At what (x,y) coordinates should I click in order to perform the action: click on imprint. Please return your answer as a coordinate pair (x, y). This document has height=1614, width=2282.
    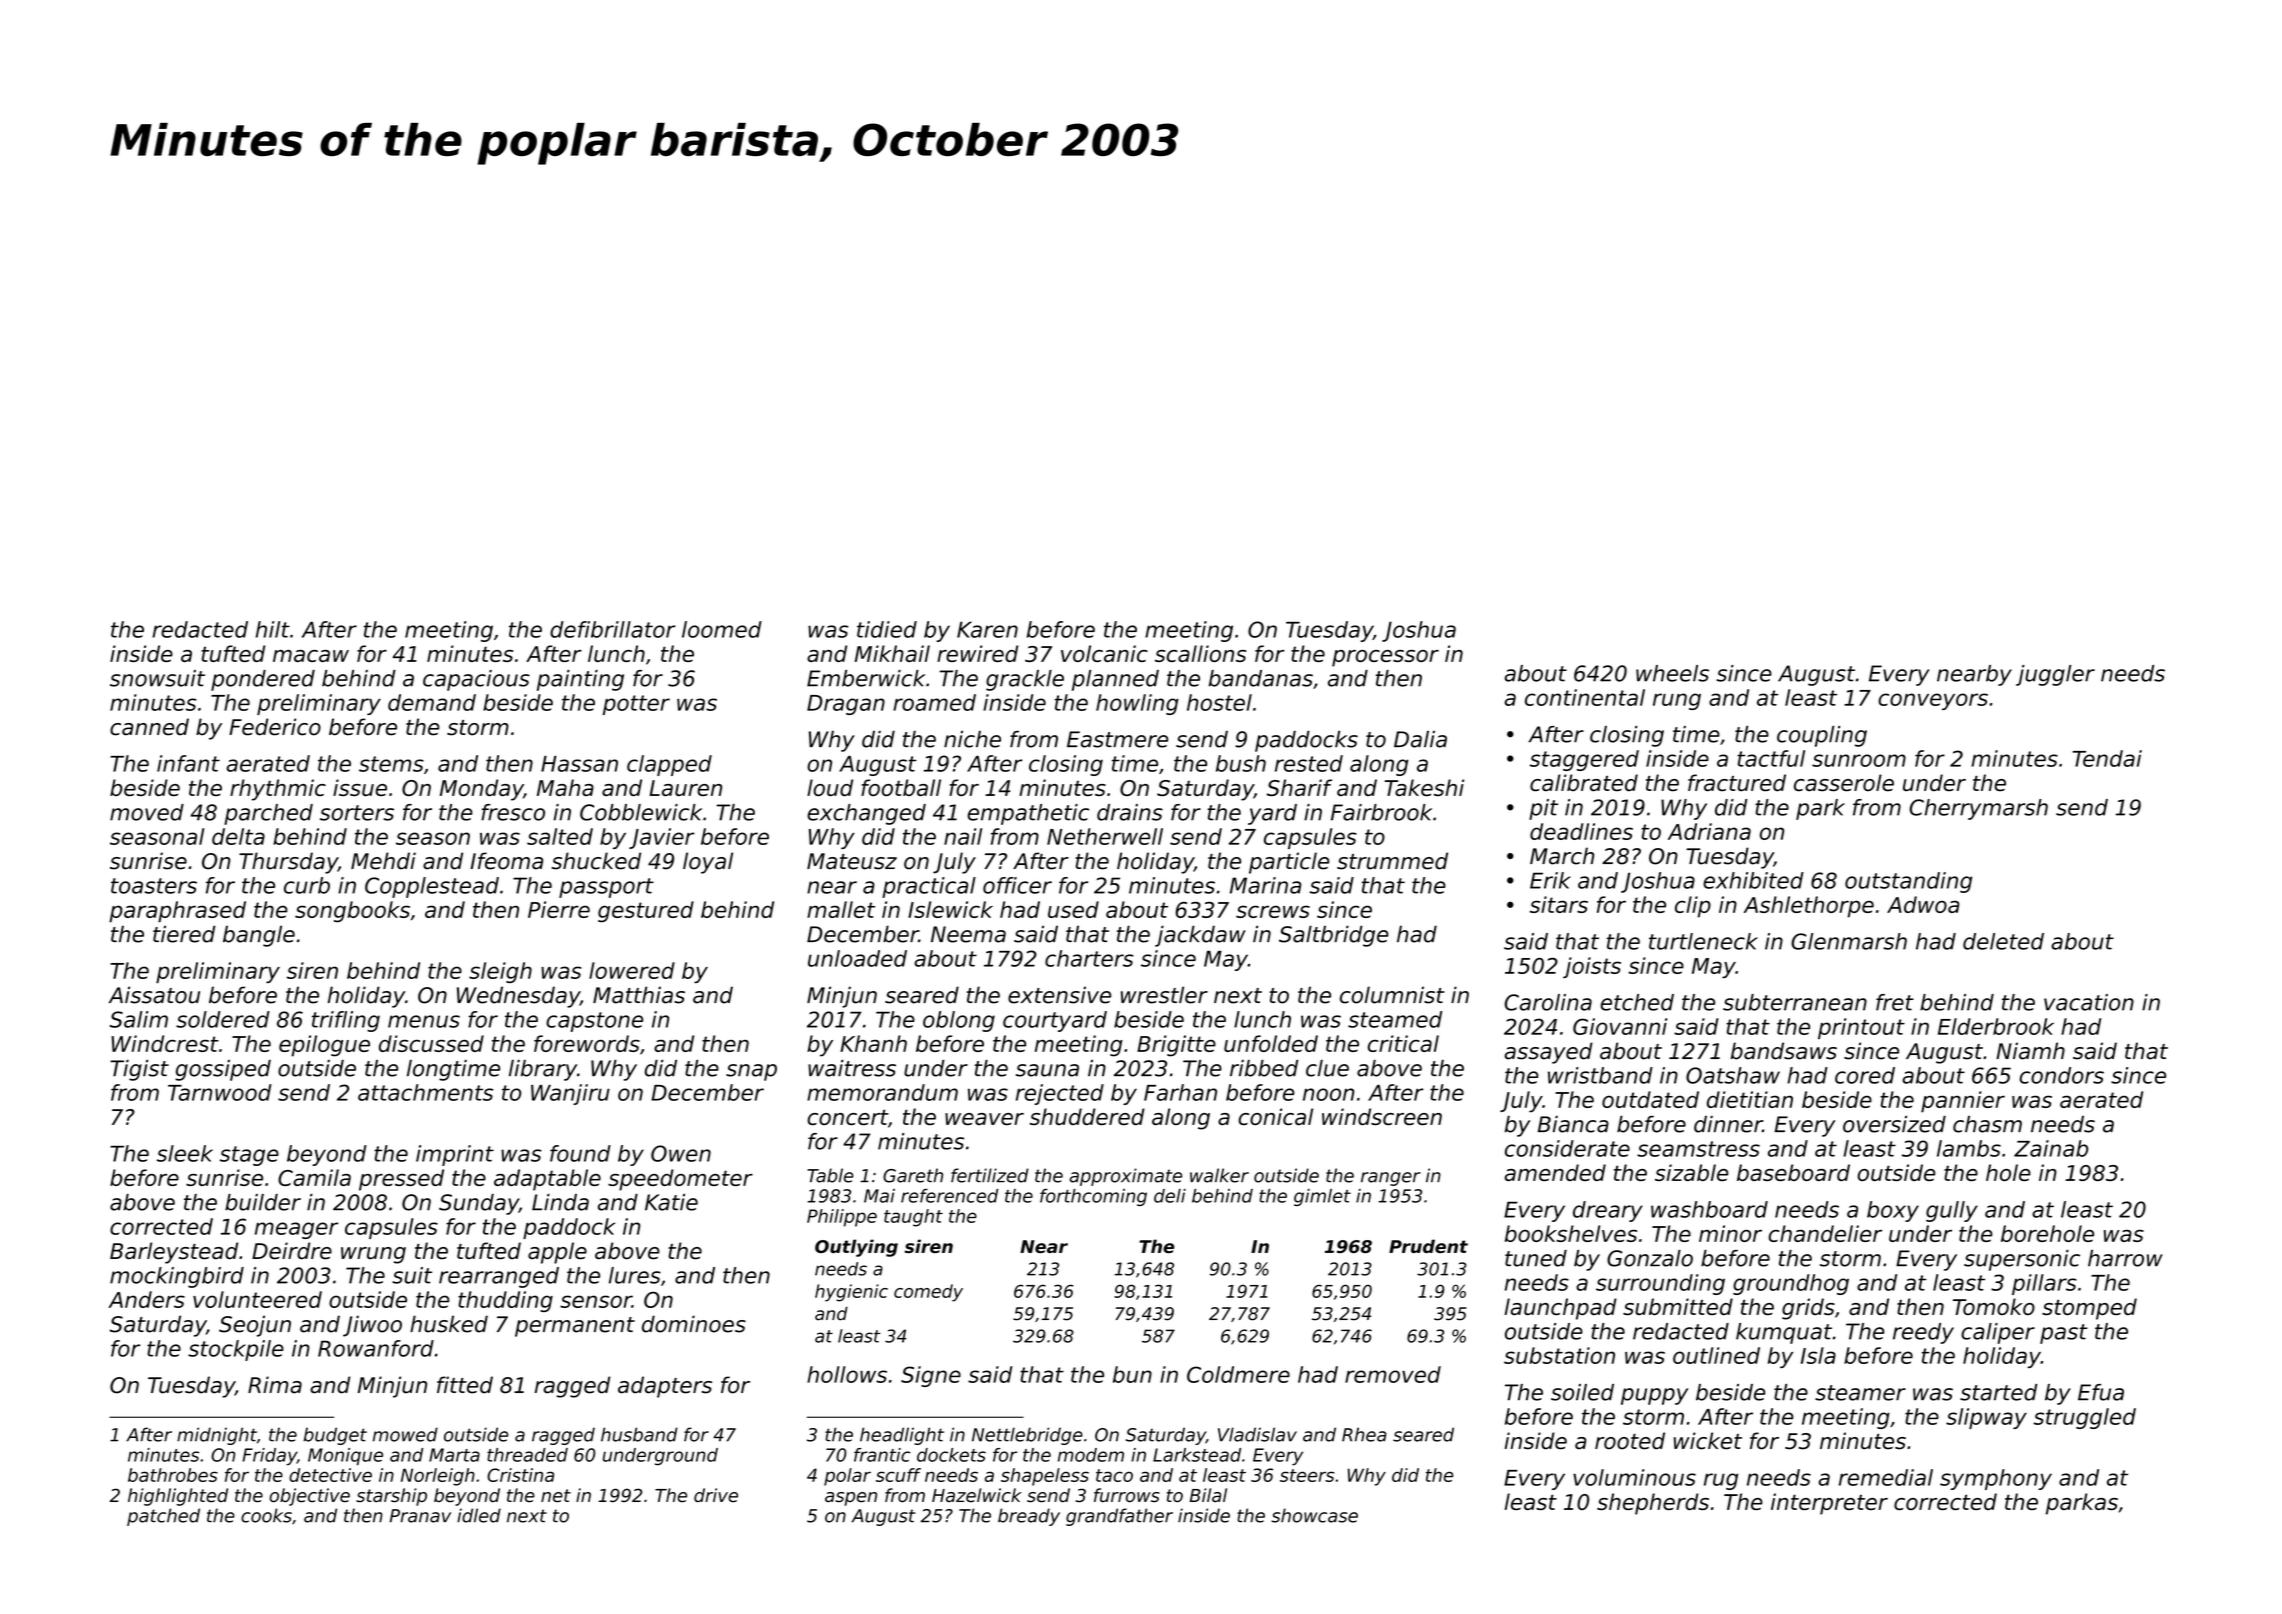
    Looking at the image, I should click on (455, 1155).
